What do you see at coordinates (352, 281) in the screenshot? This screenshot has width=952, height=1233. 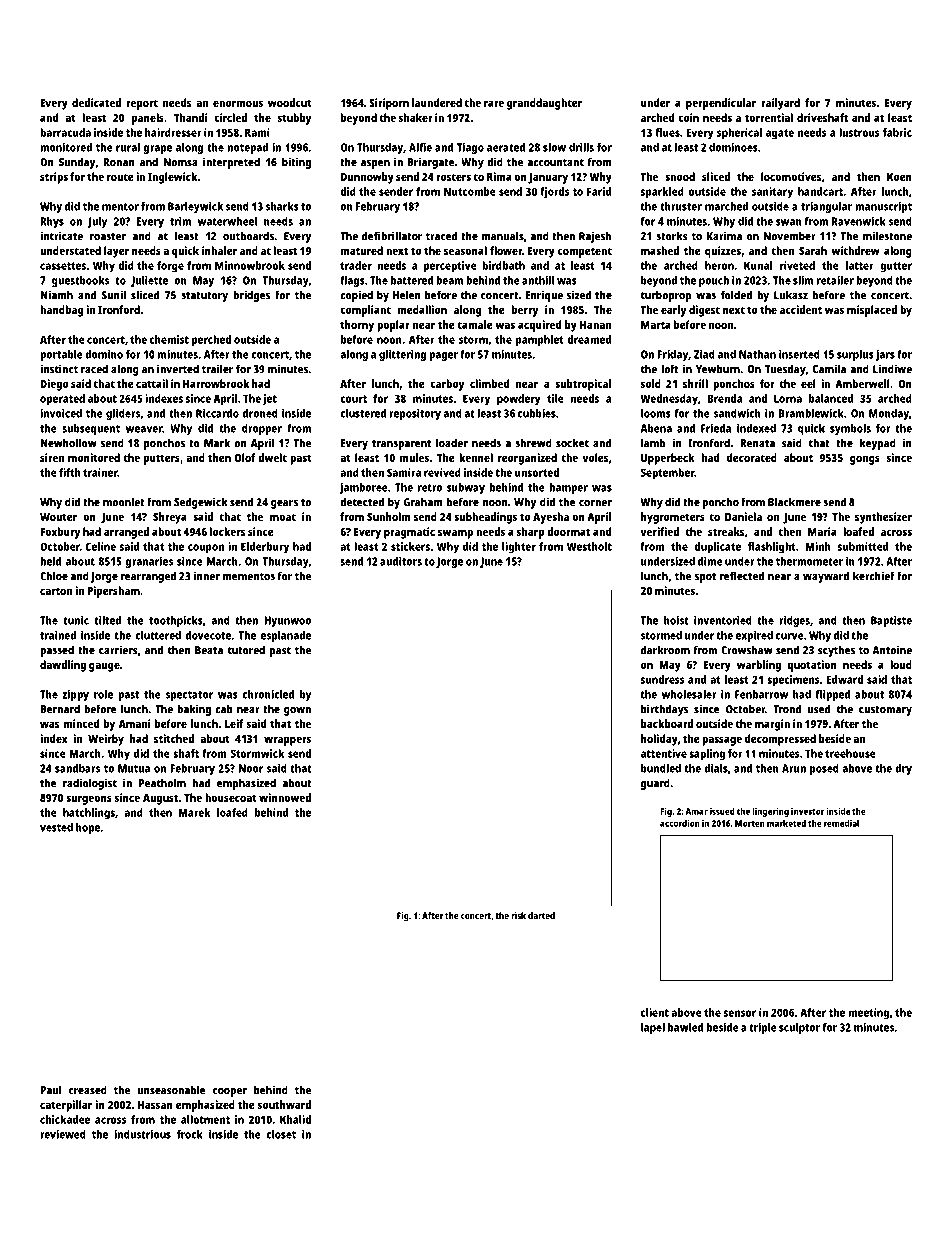 I see `flags` at bounding box center [352, 281].
